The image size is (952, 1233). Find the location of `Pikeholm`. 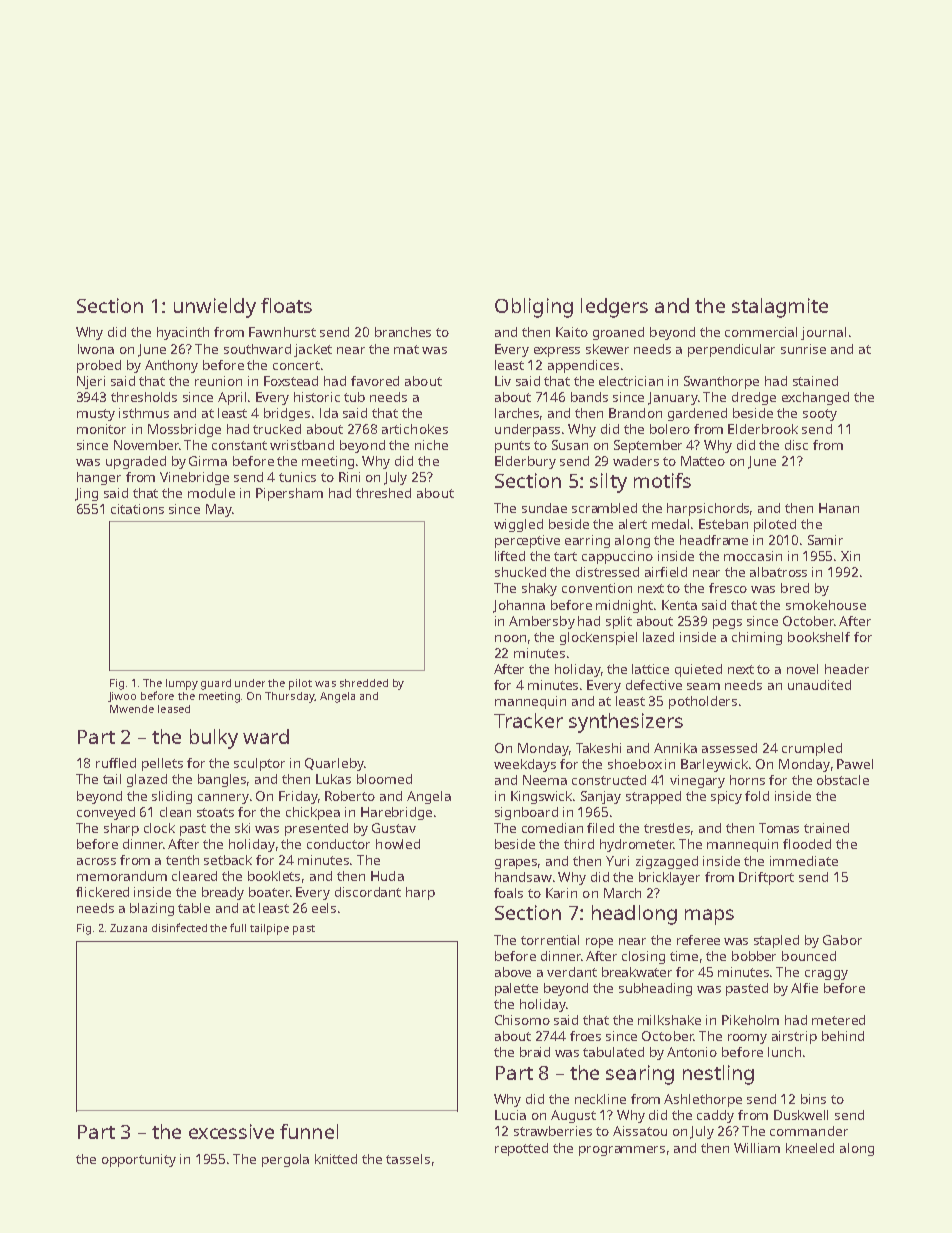

Pikeholm is located at coordinates (750, 1020).
